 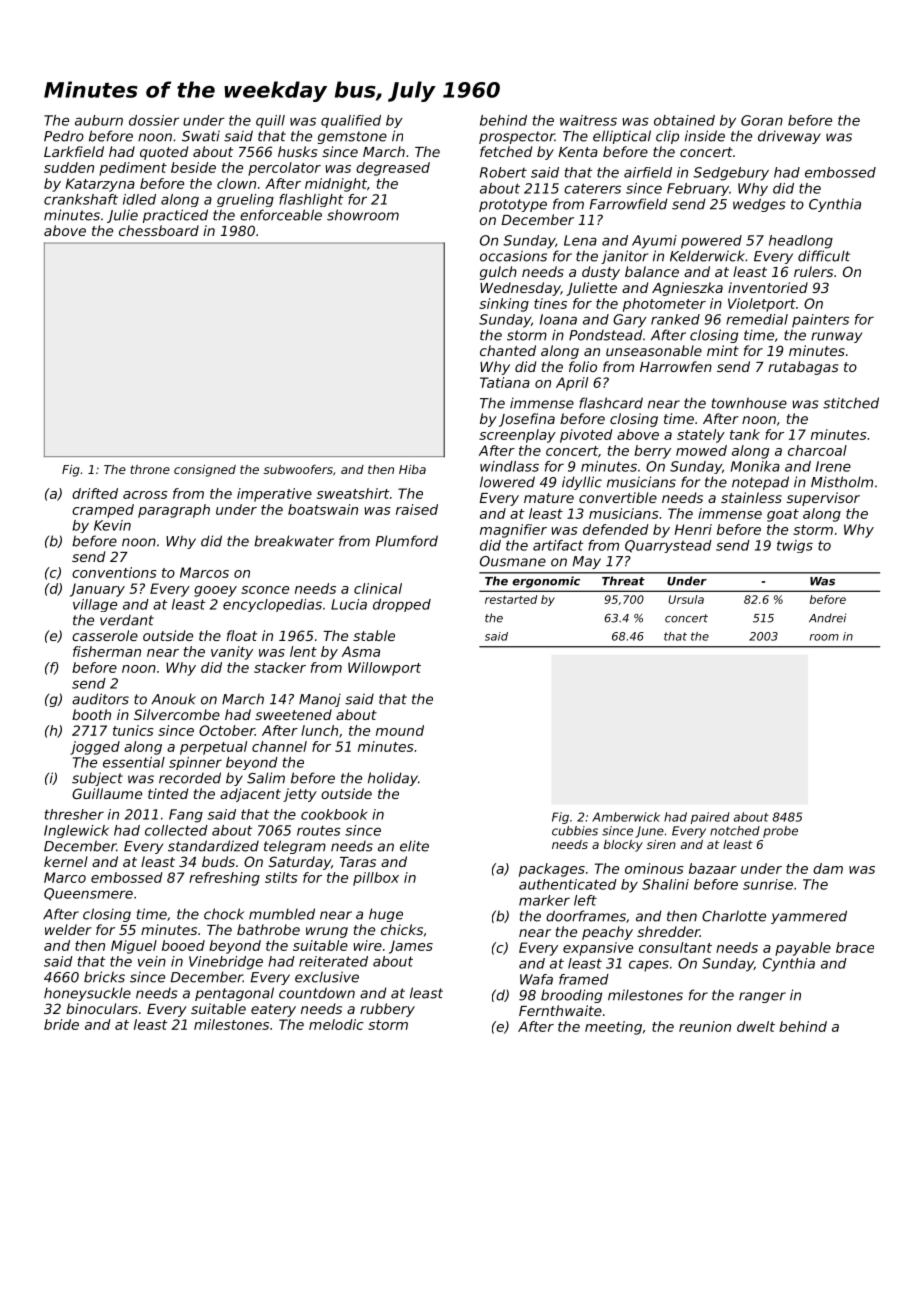 What do you see at coordinates (61, 1024) in the screenshot?
I see `bride` at bounding box center [61, 1024].
